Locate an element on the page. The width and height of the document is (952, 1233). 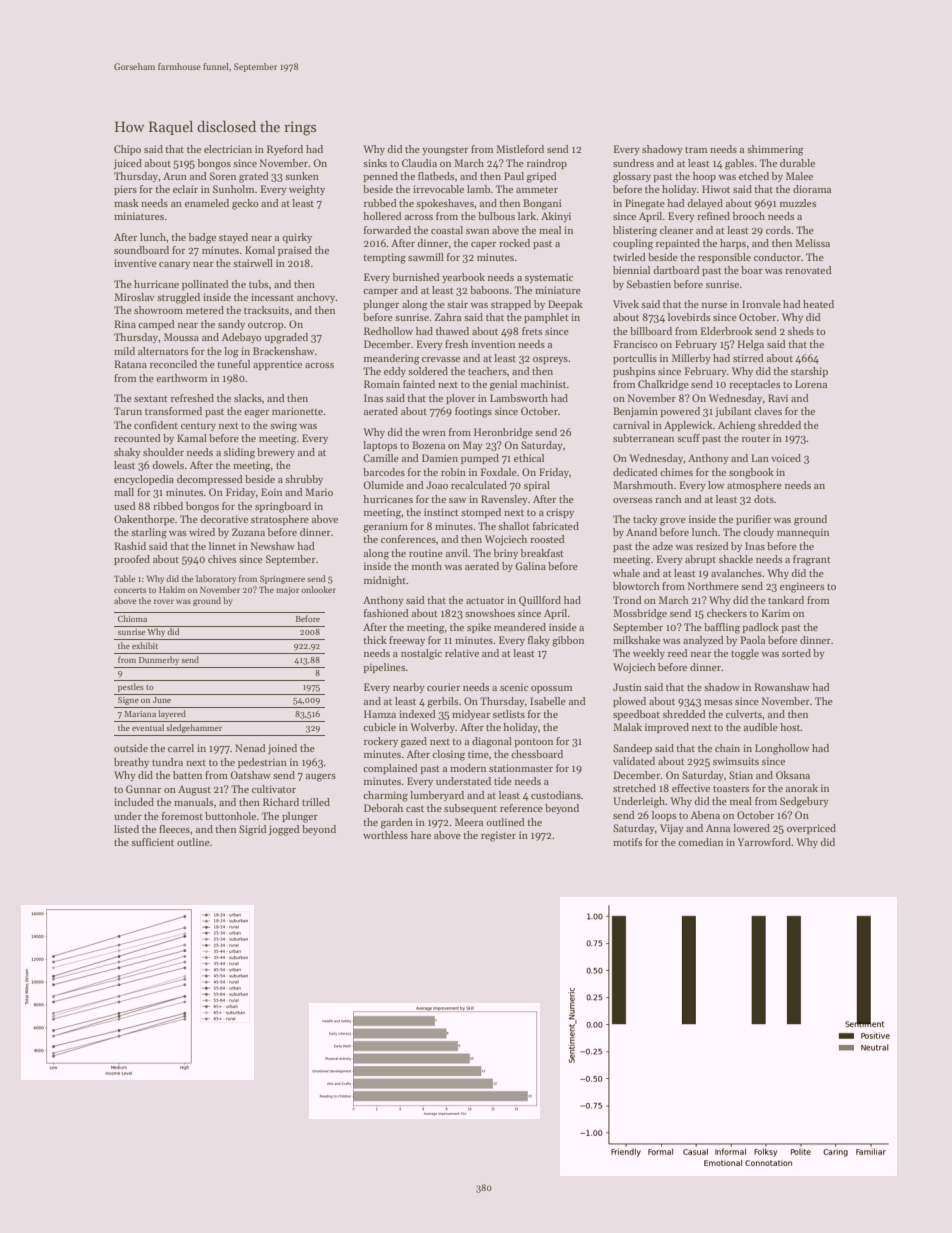
motifs is located at coordinates (627, 842).
